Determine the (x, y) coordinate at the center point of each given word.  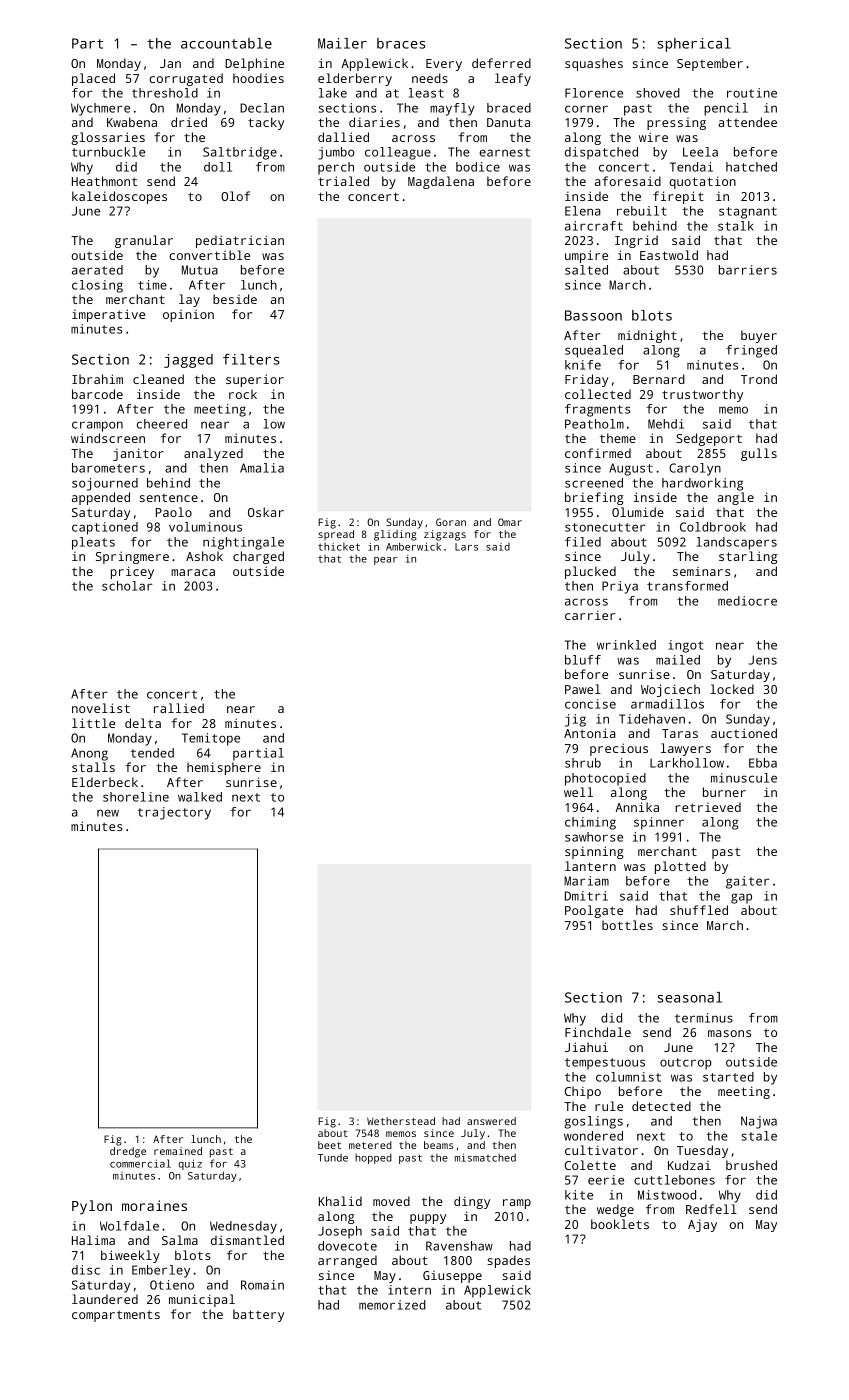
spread (336, 535)
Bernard (659, 379)
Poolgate (594, 911)
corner (586, 109)
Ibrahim (97, 379)
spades (508, 1261)
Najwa (759, 1122)
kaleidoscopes (119, 197)
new (108, 813)
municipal (202, 1300)
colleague (398, 153)
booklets (620, 1224)
